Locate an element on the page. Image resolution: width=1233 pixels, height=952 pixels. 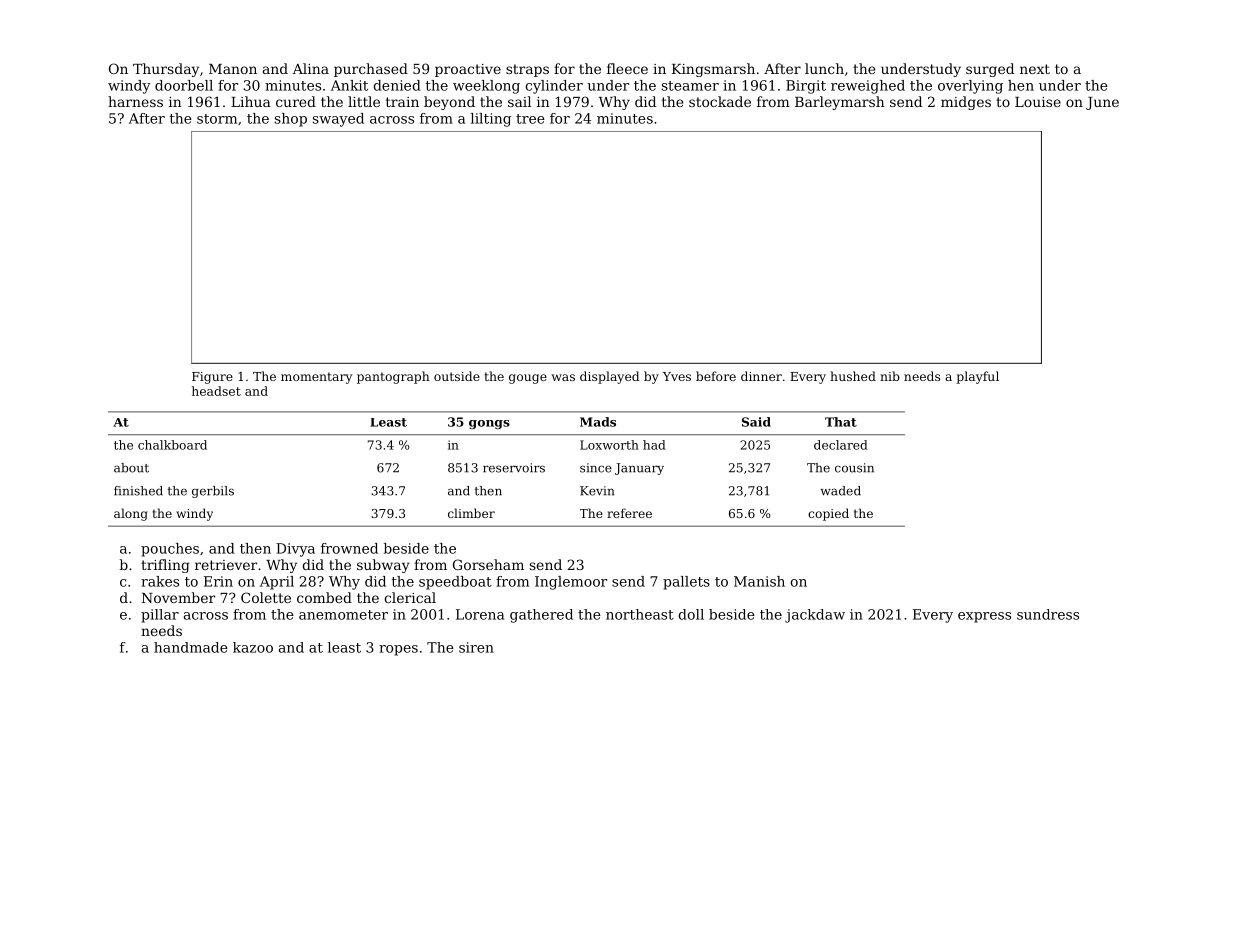
nib is located at coordinates (890, 376).
